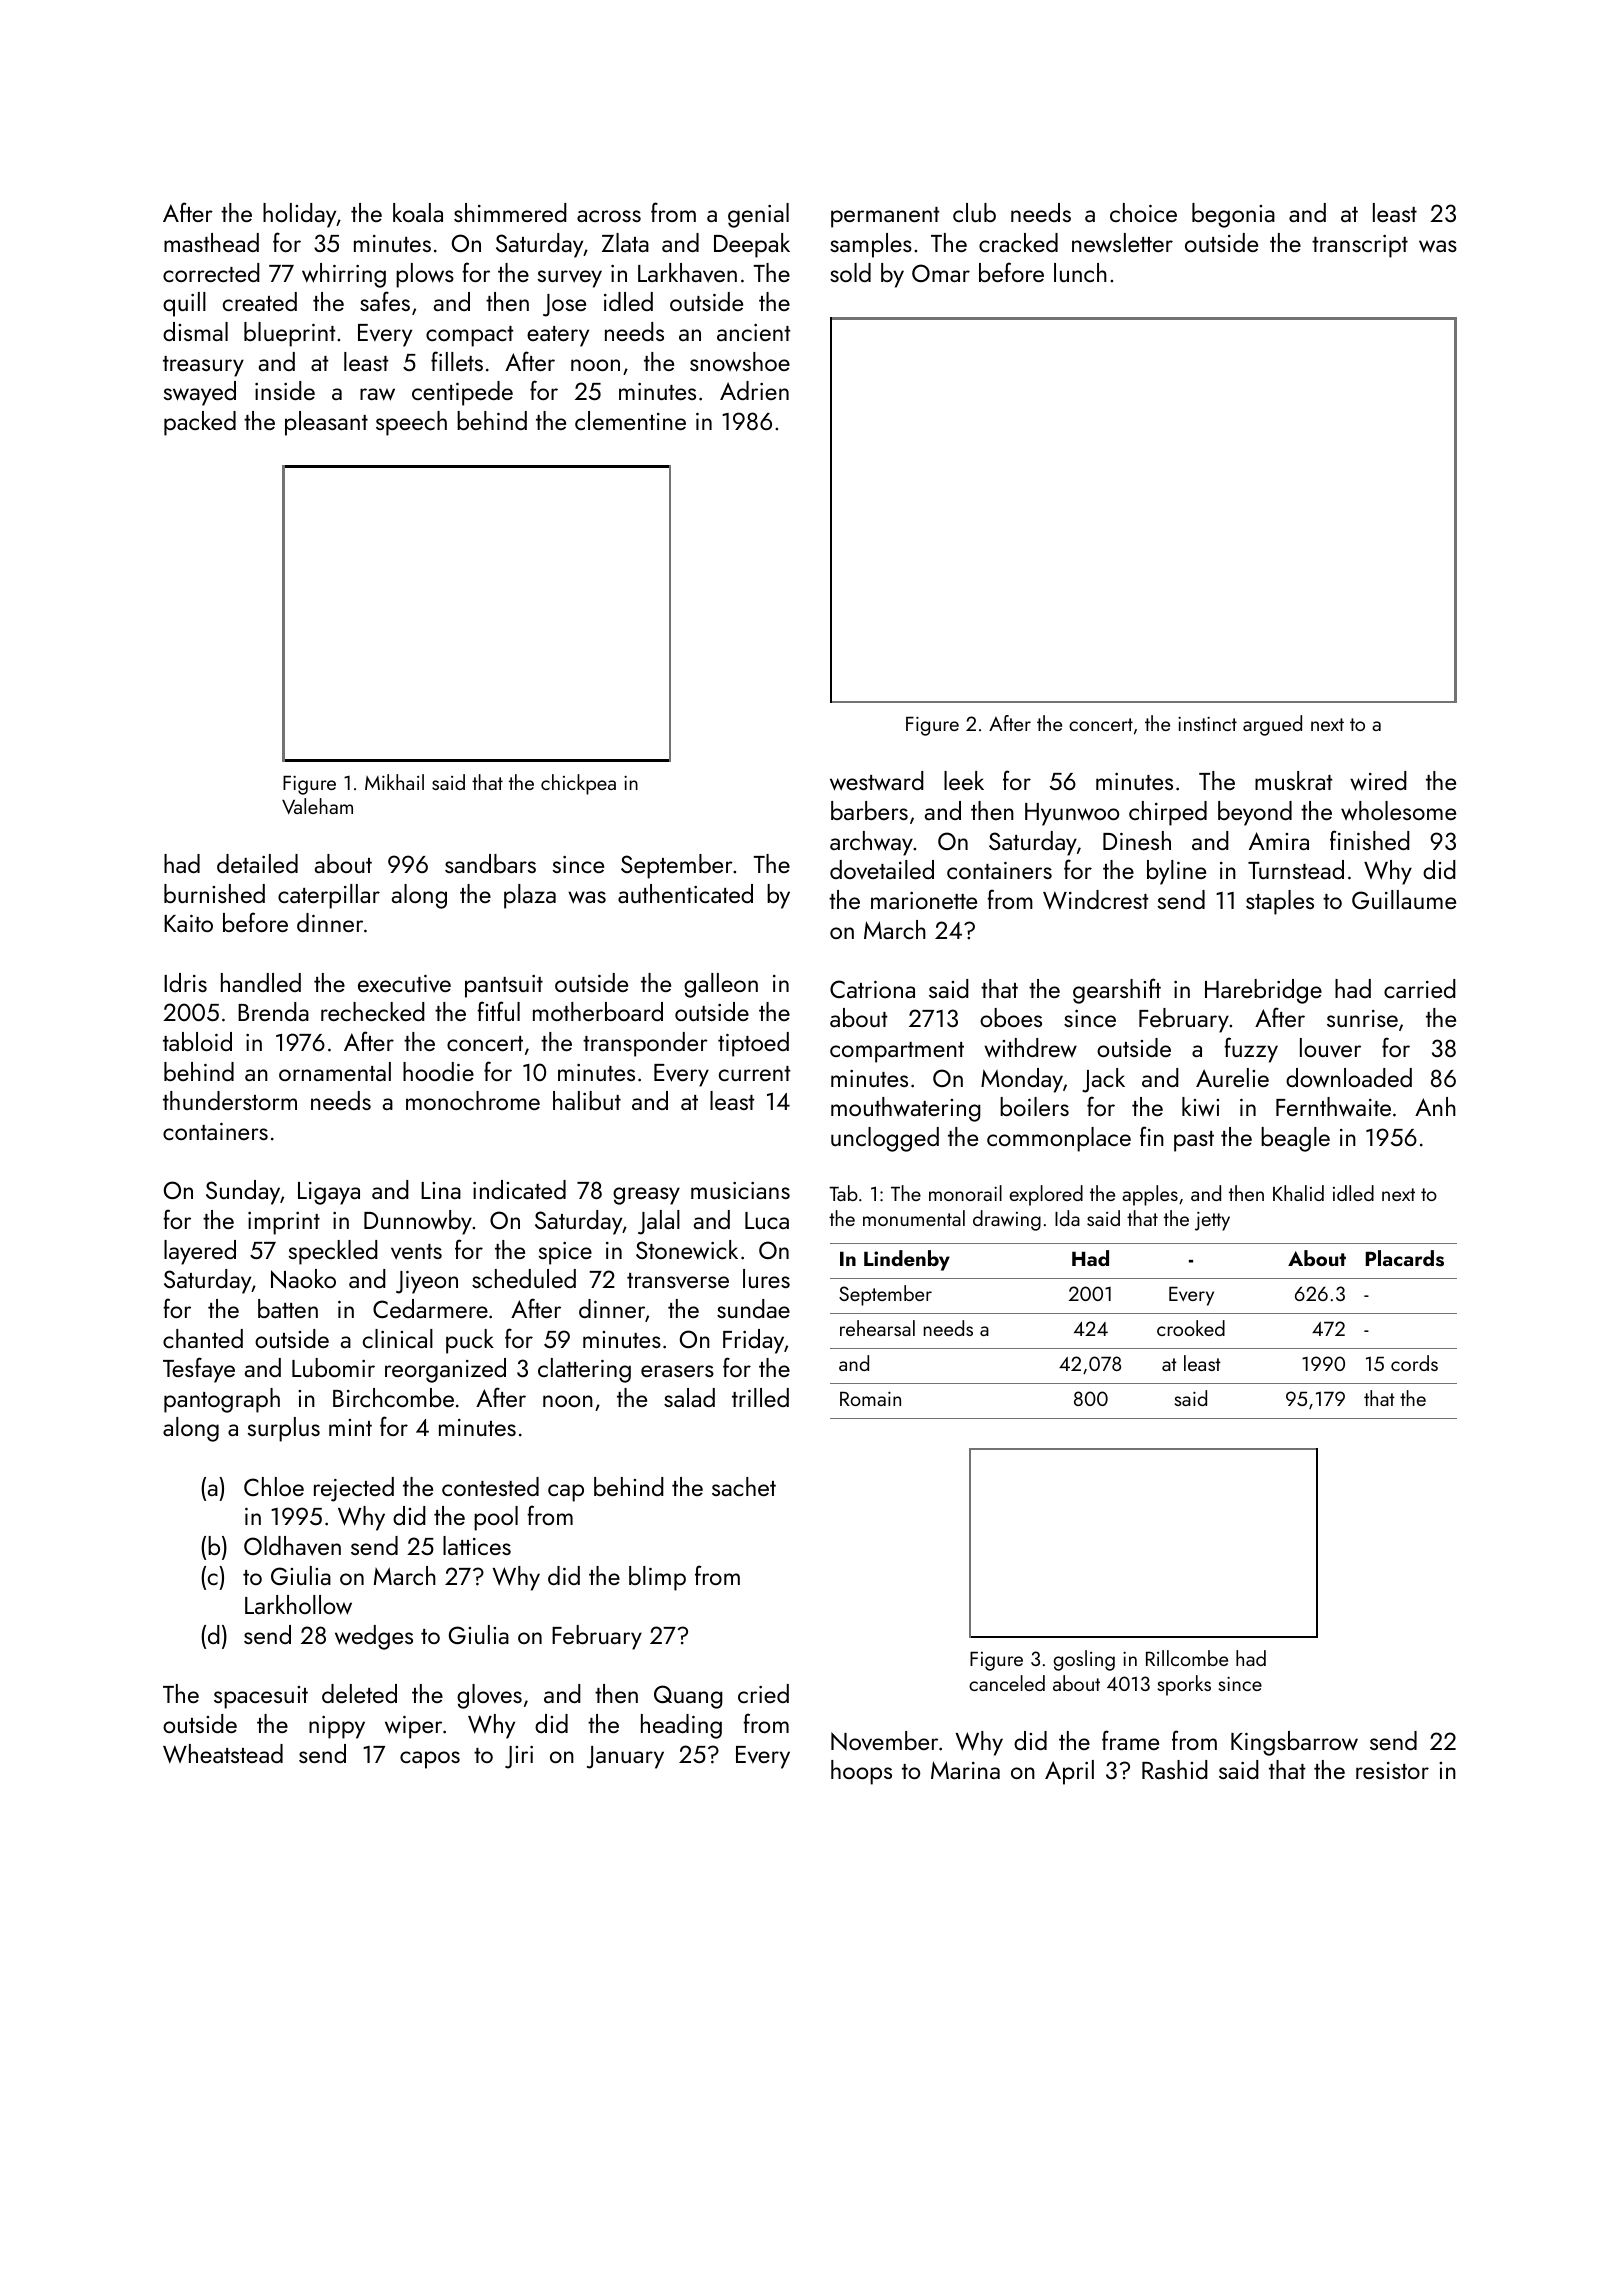 The height and width of the document is (2292, 1620). Describe the element at coordinates (1212, 1221) in the document. I see `jetty` at that location.
